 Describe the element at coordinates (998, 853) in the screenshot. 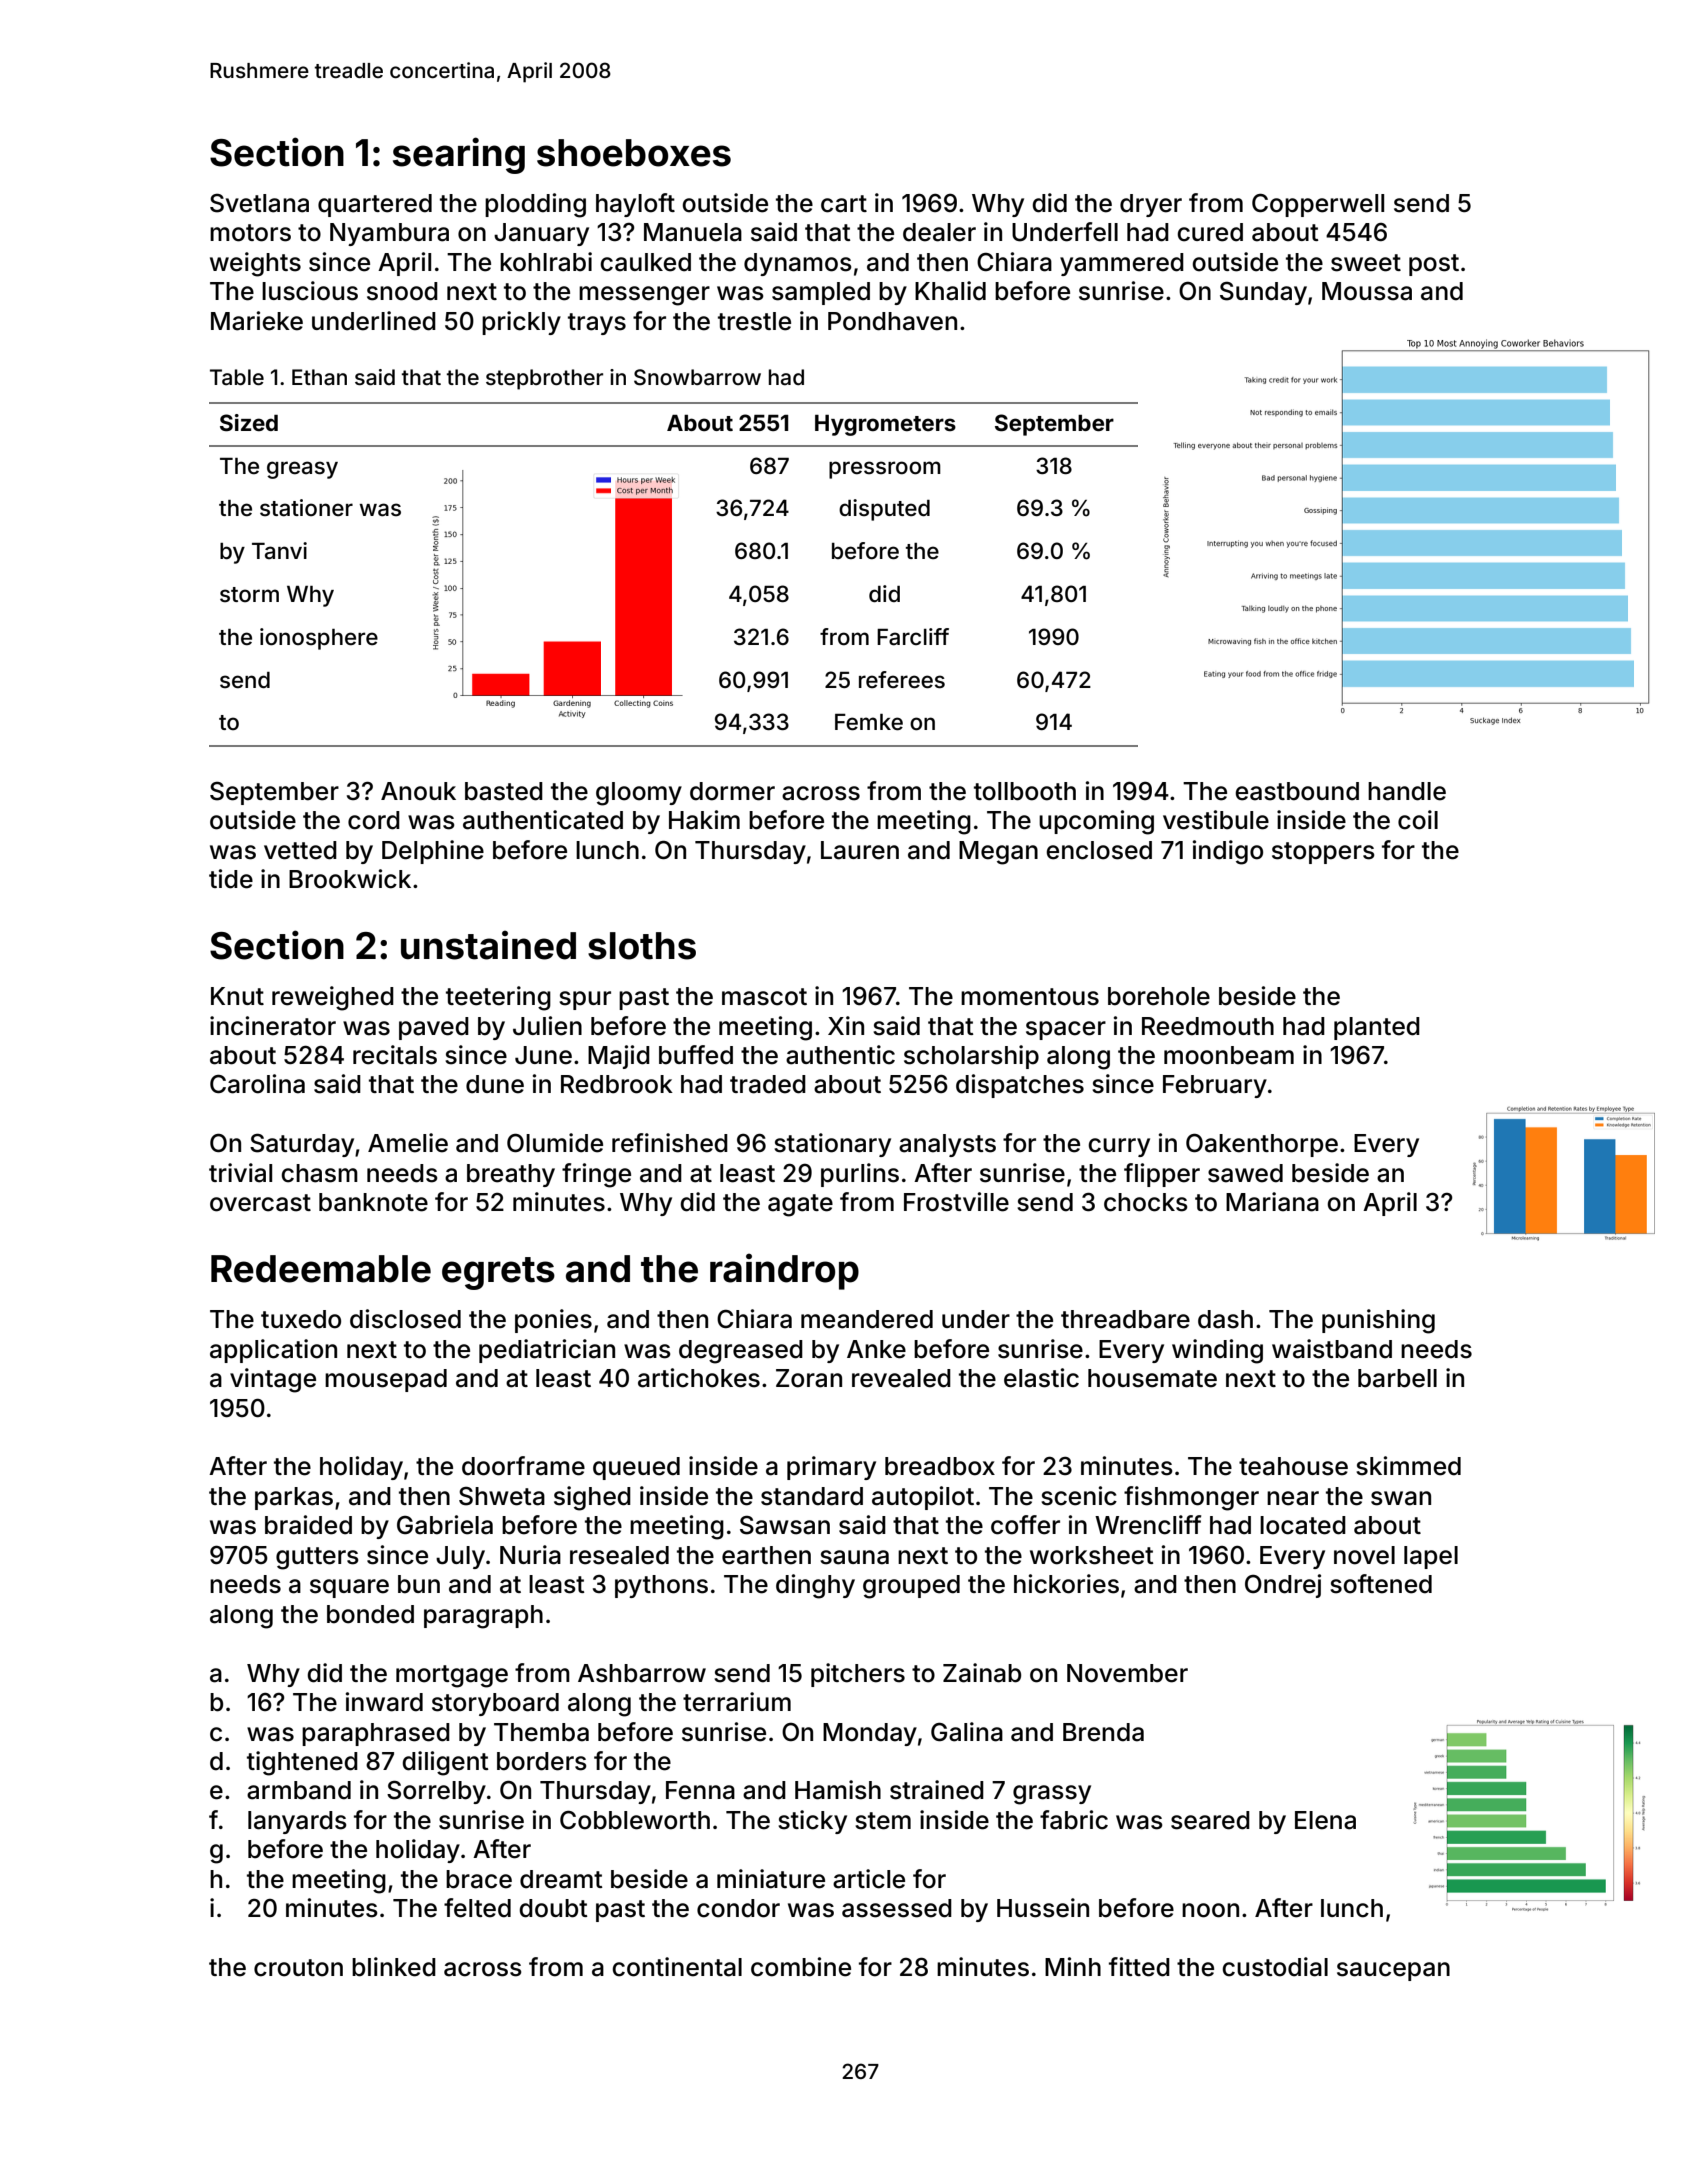

I see `Megan` at that location.
